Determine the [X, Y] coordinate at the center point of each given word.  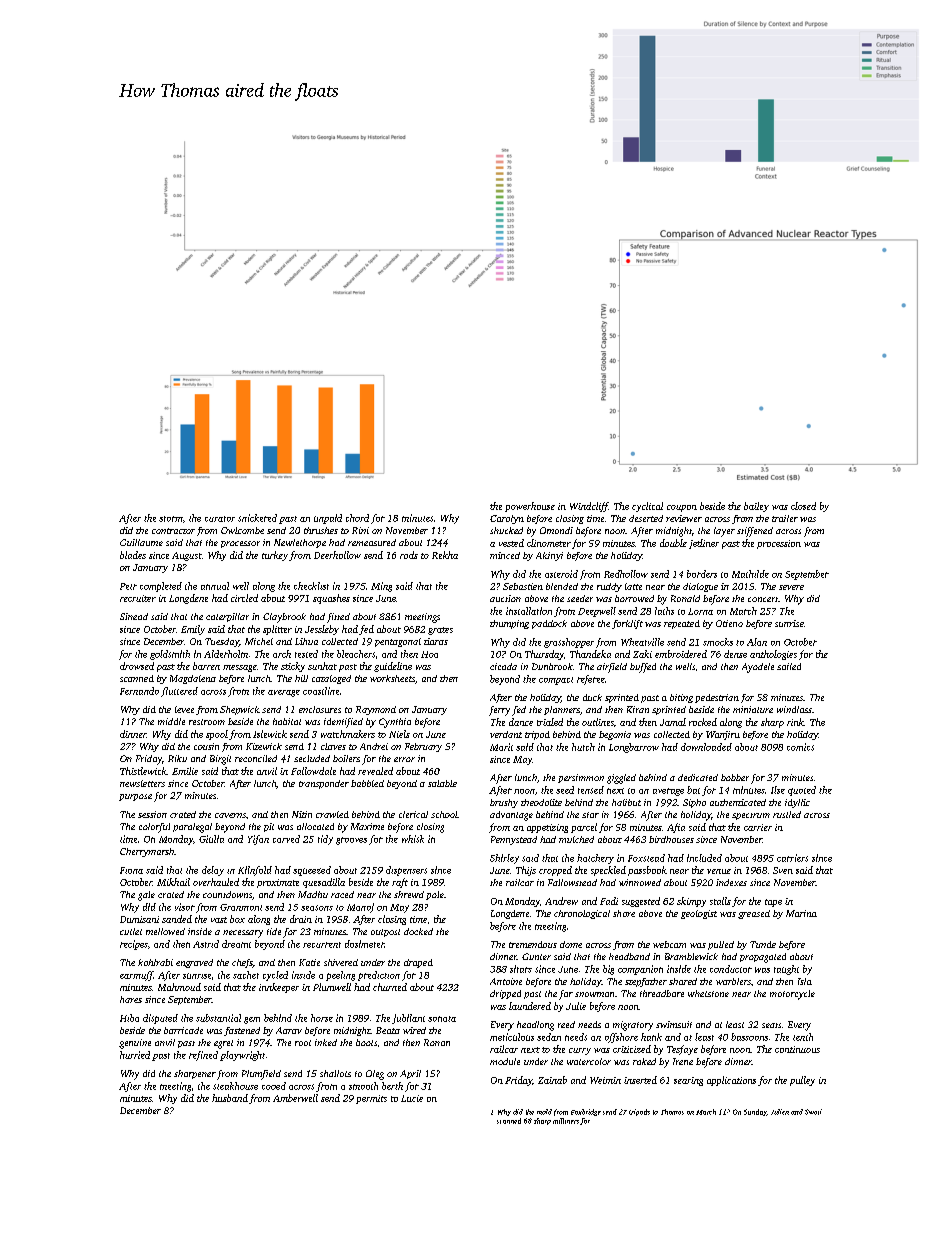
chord [357, 518]
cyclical [647, 507]
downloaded [706, 747]
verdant [506, 734]
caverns [230, 815]
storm [171, 519]
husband [230, 1098]
